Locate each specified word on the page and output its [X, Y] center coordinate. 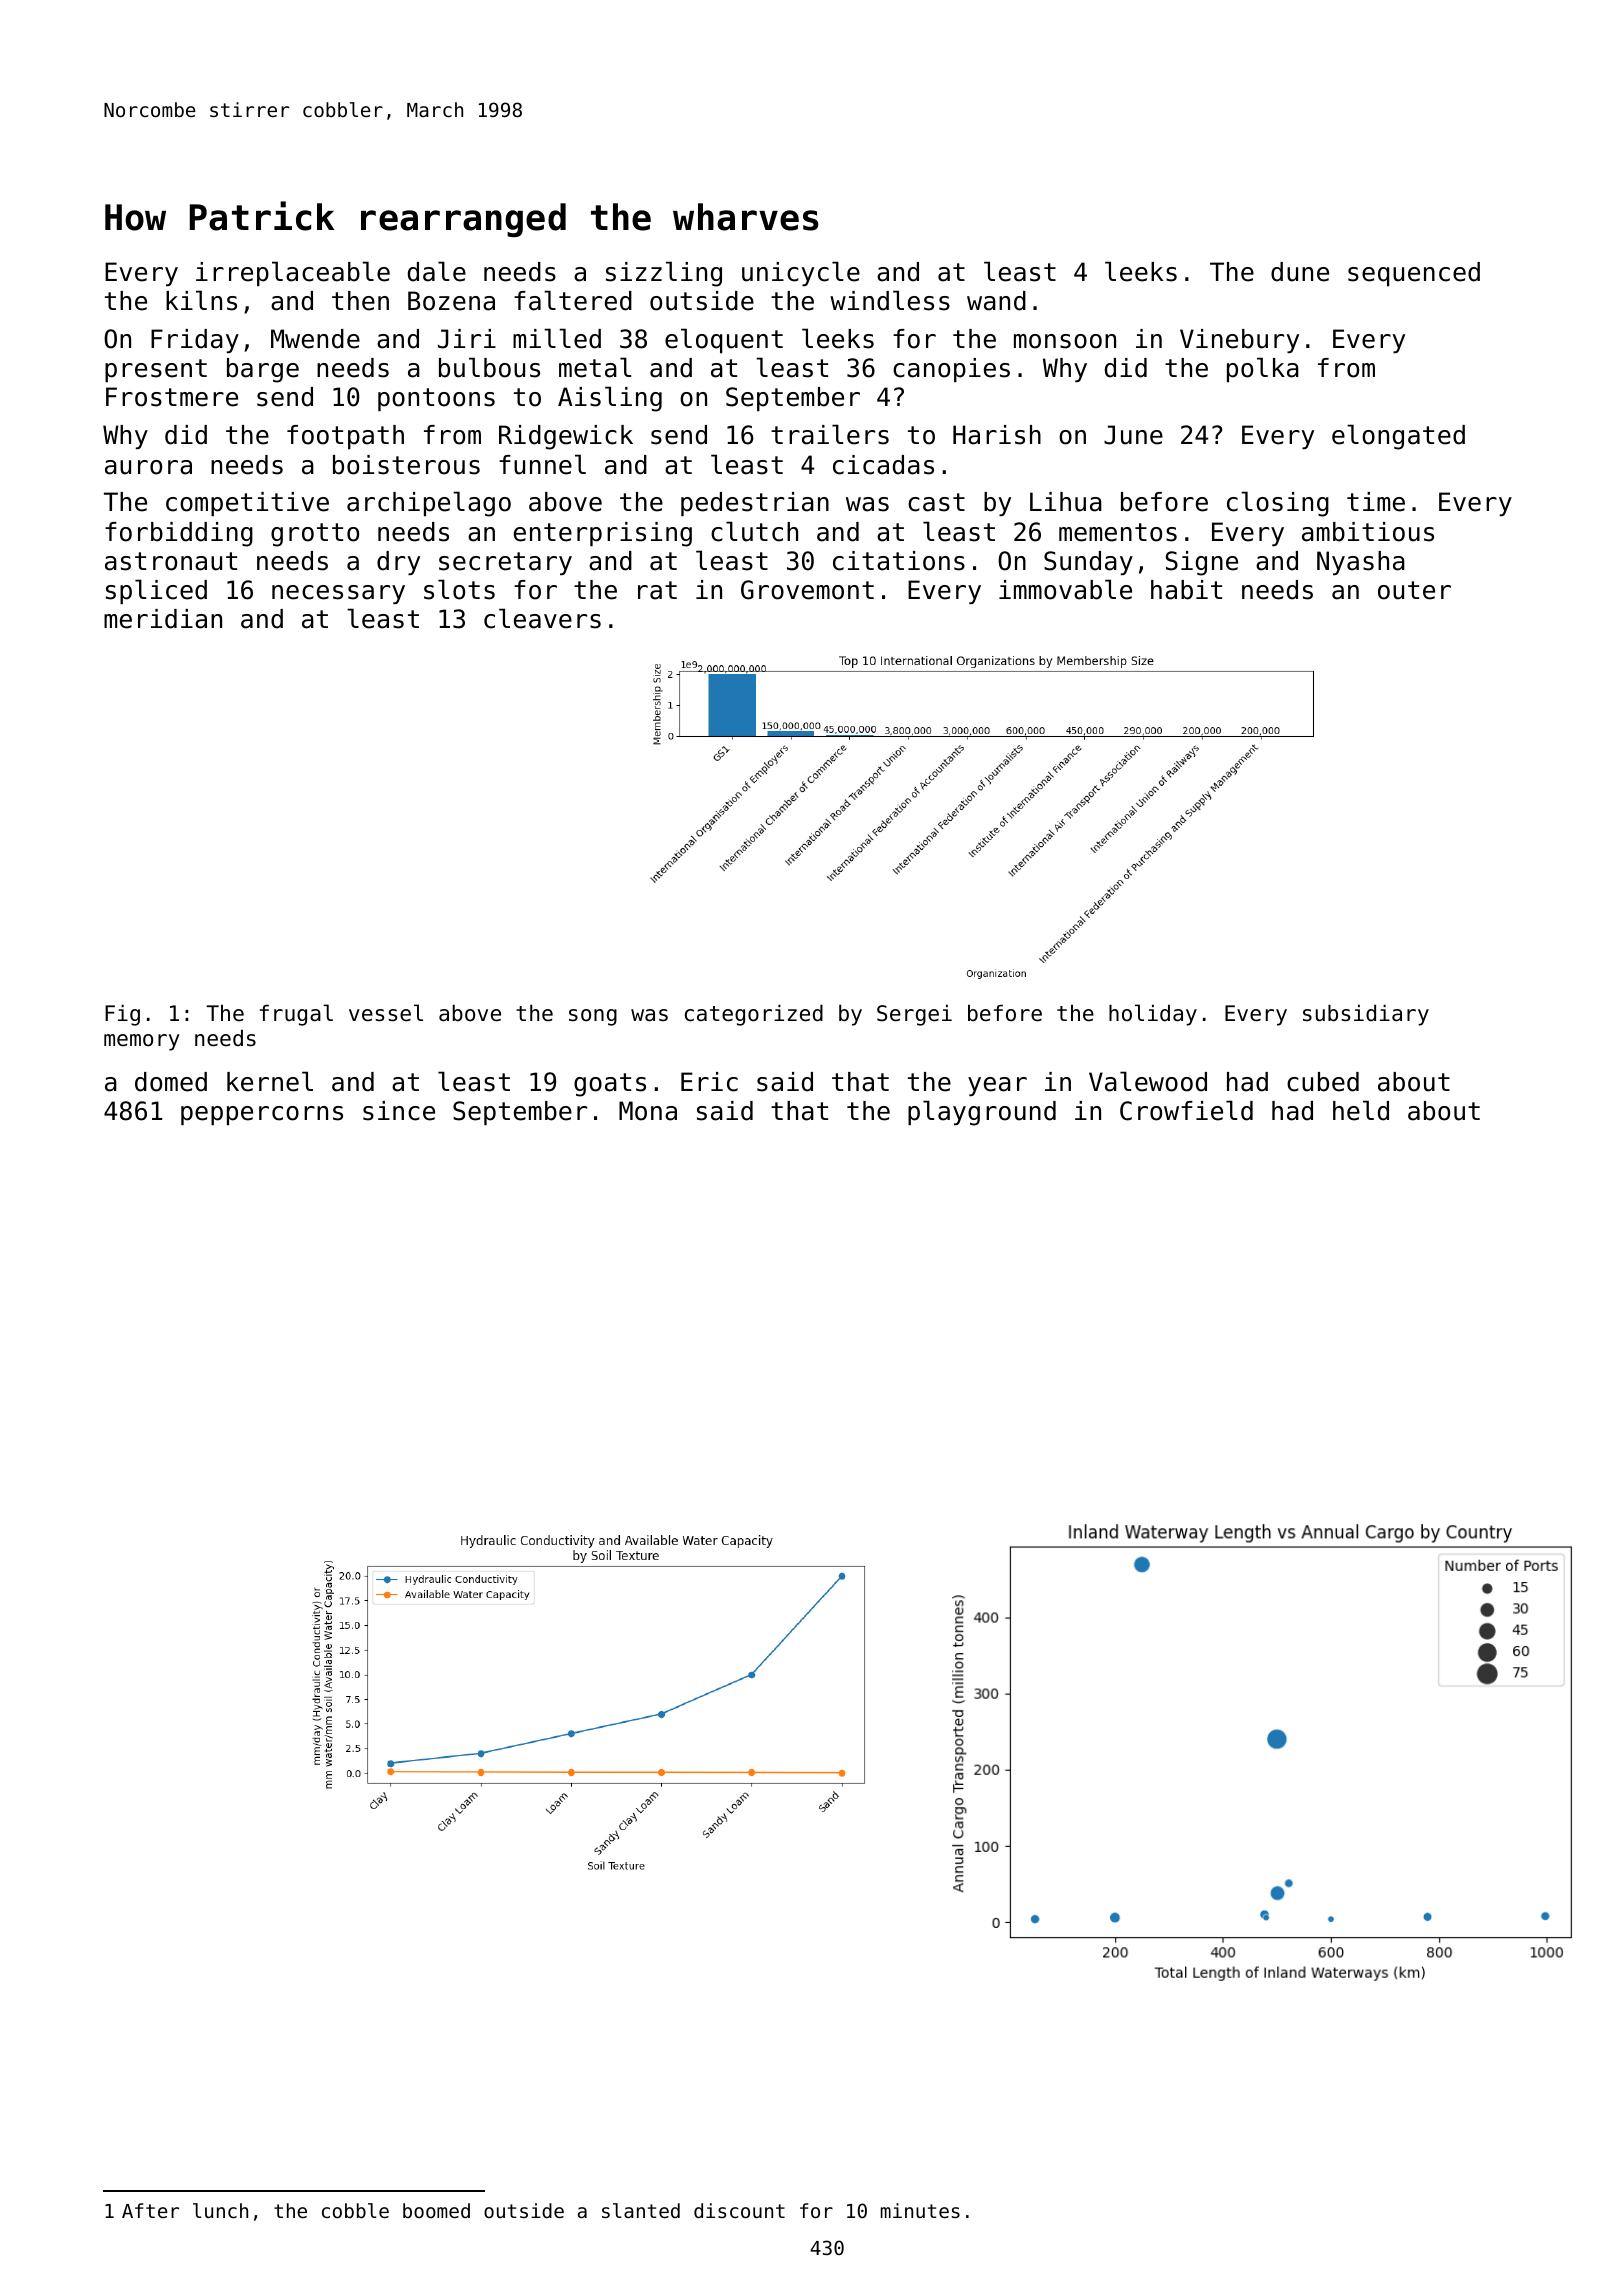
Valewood [1148, 1081]
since [399, 1111]
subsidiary [1366, 1015]
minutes [920, 2210]
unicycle [801, 273]
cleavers [542, 618]
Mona [648, 1111]
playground [982, 1113]
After [150, 2210]
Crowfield [1186, 1110]
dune [1300, 272]
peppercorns [262, 1115]
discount [739, 2210]
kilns [201, 300]
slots [459, 589]
